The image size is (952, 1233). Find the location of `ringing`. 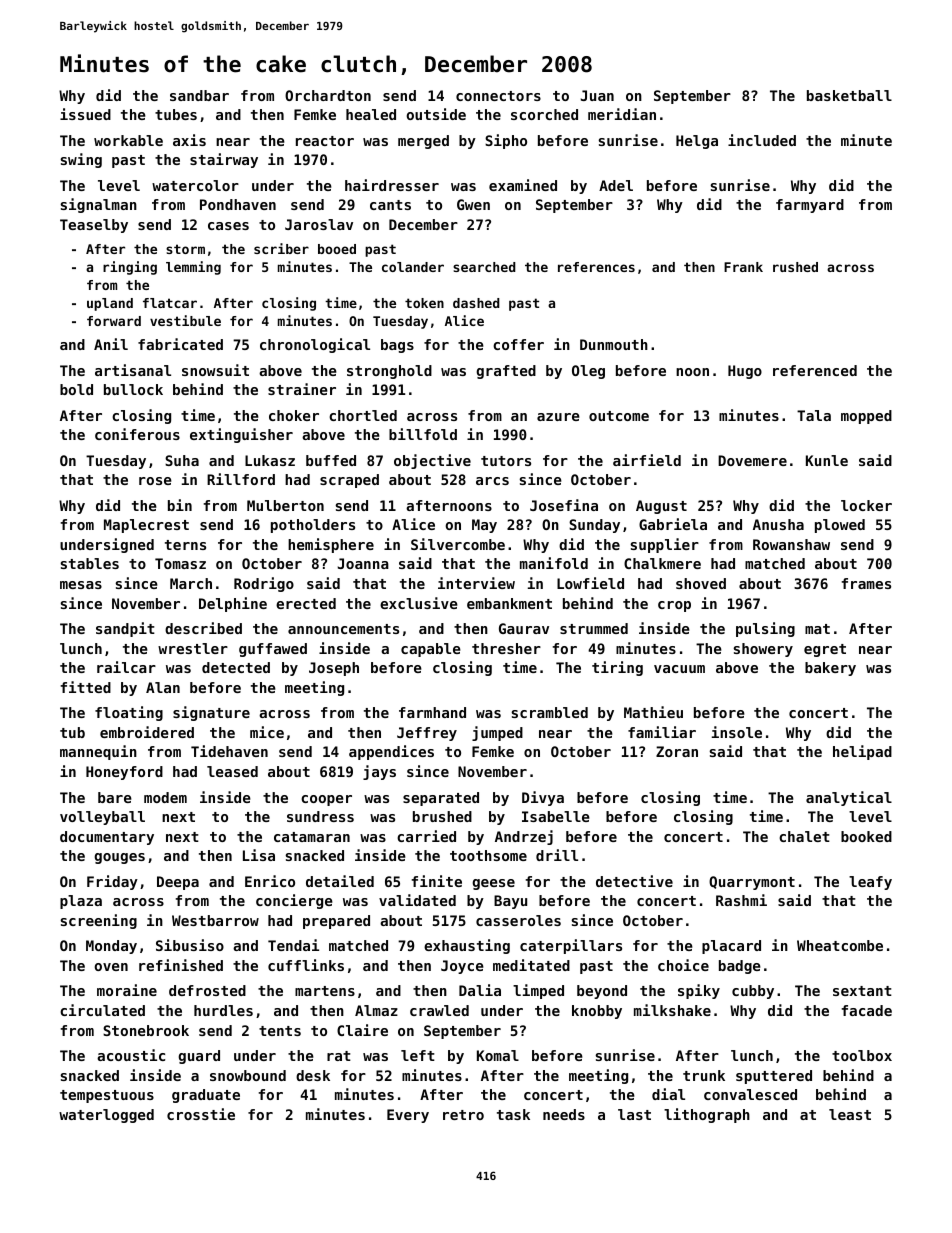

ringing is located at coordinates (130, 268).
